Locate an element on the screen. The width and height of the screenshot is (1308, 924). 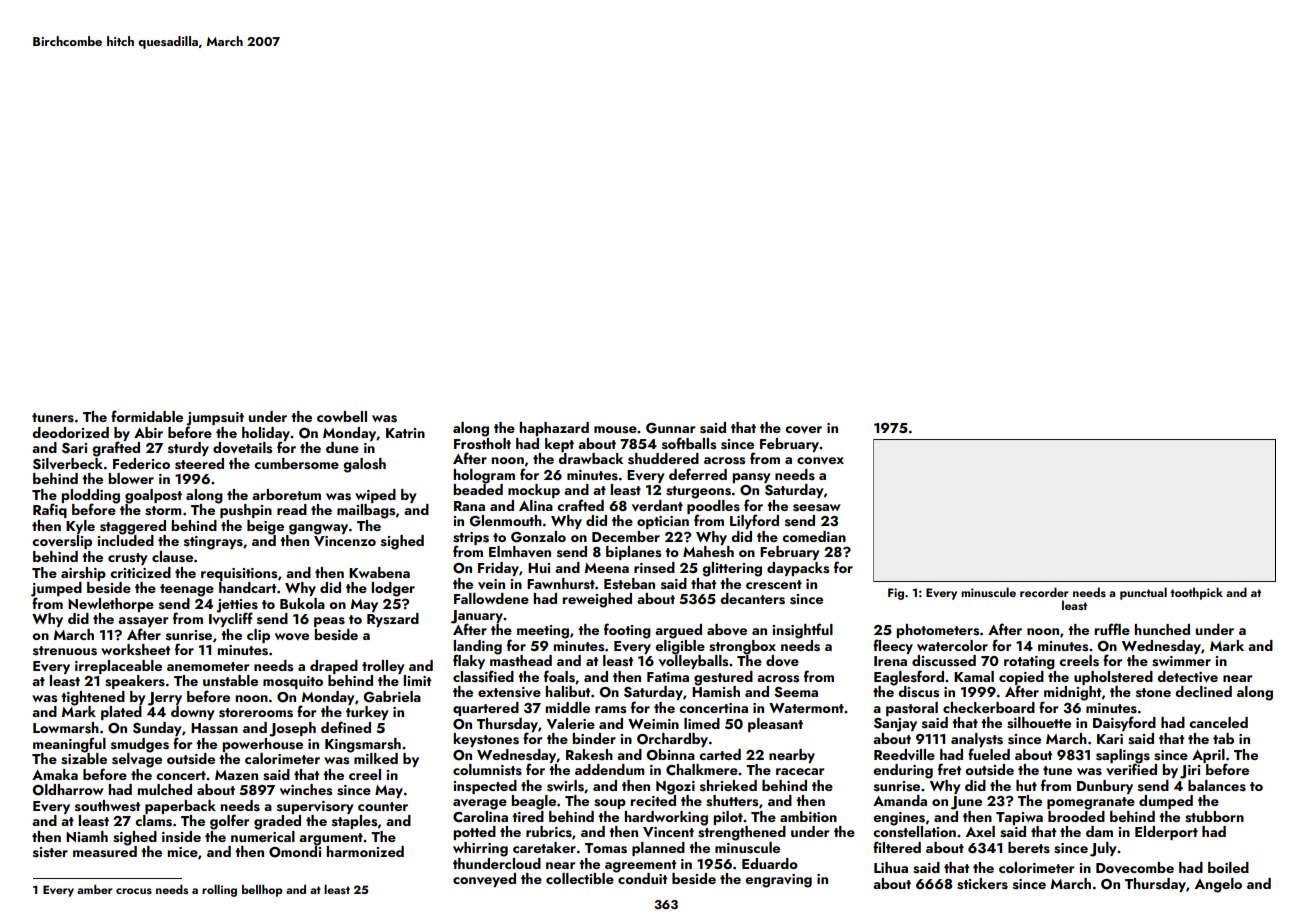
sister is located at coordinates (50, 852).
